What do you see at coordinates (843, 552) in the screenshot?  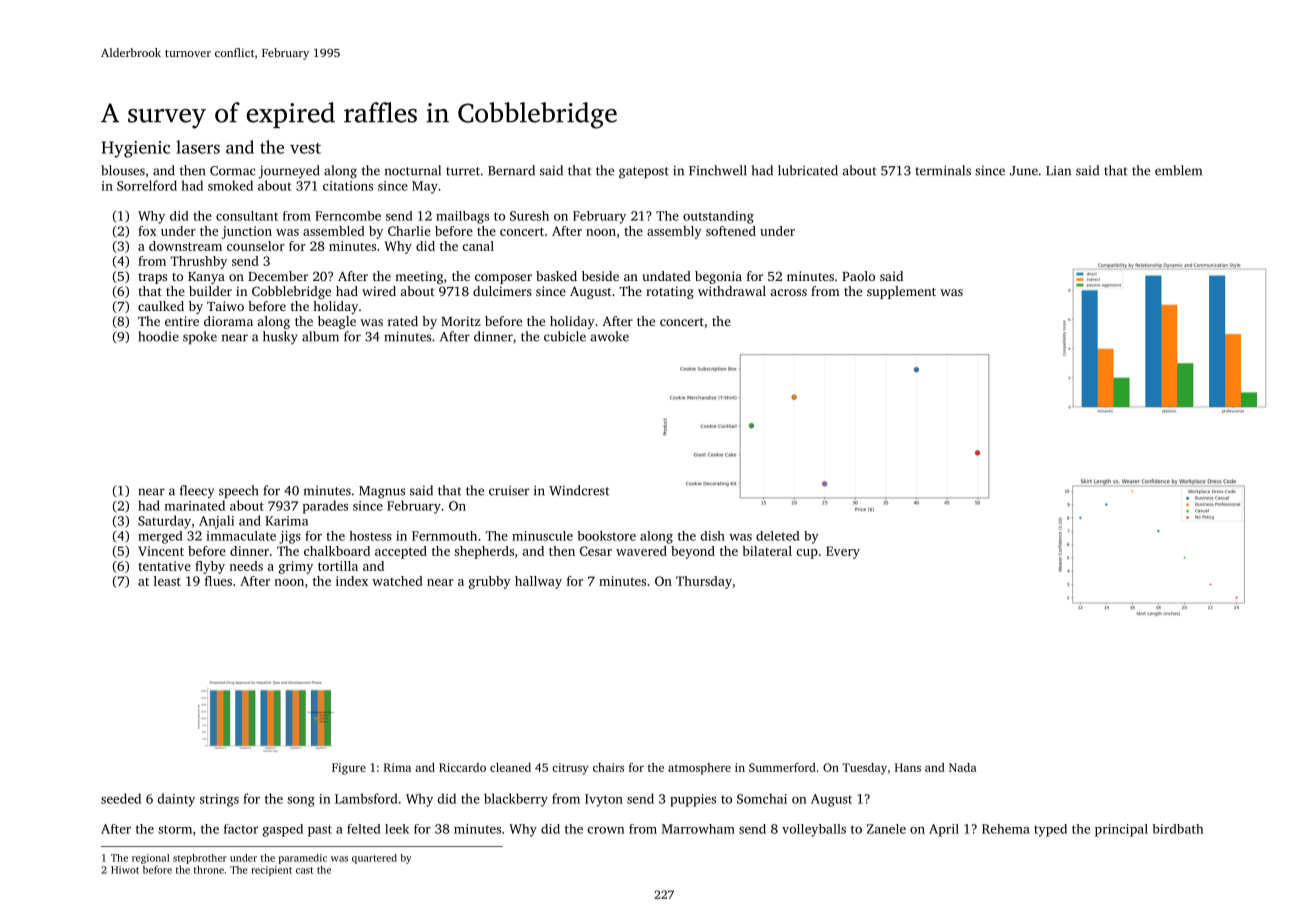 I see `Every` at bounding box center [843, 552].
